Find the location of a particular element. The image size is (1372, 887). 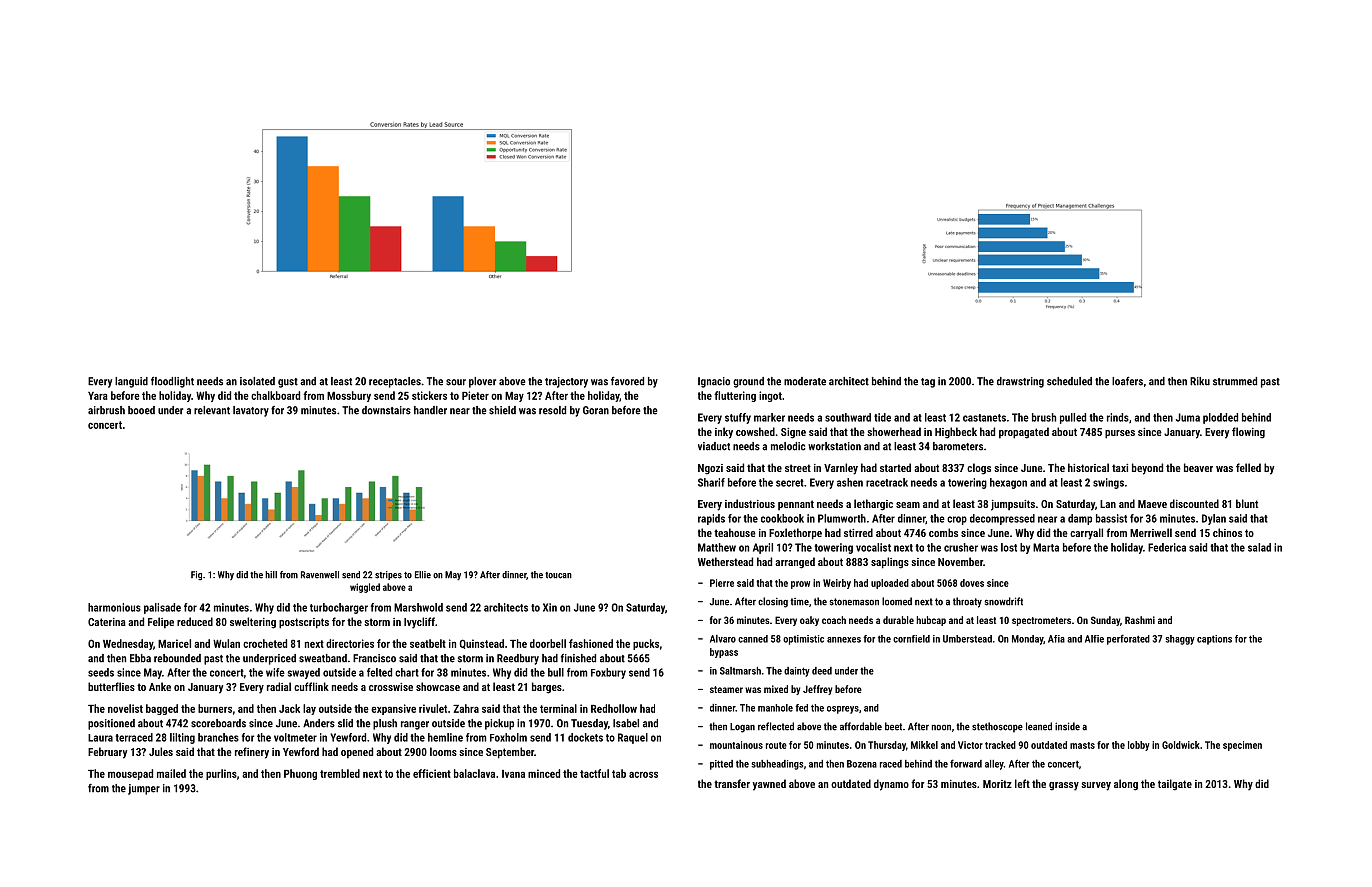

manhole is located at coordinates (775, 708).
